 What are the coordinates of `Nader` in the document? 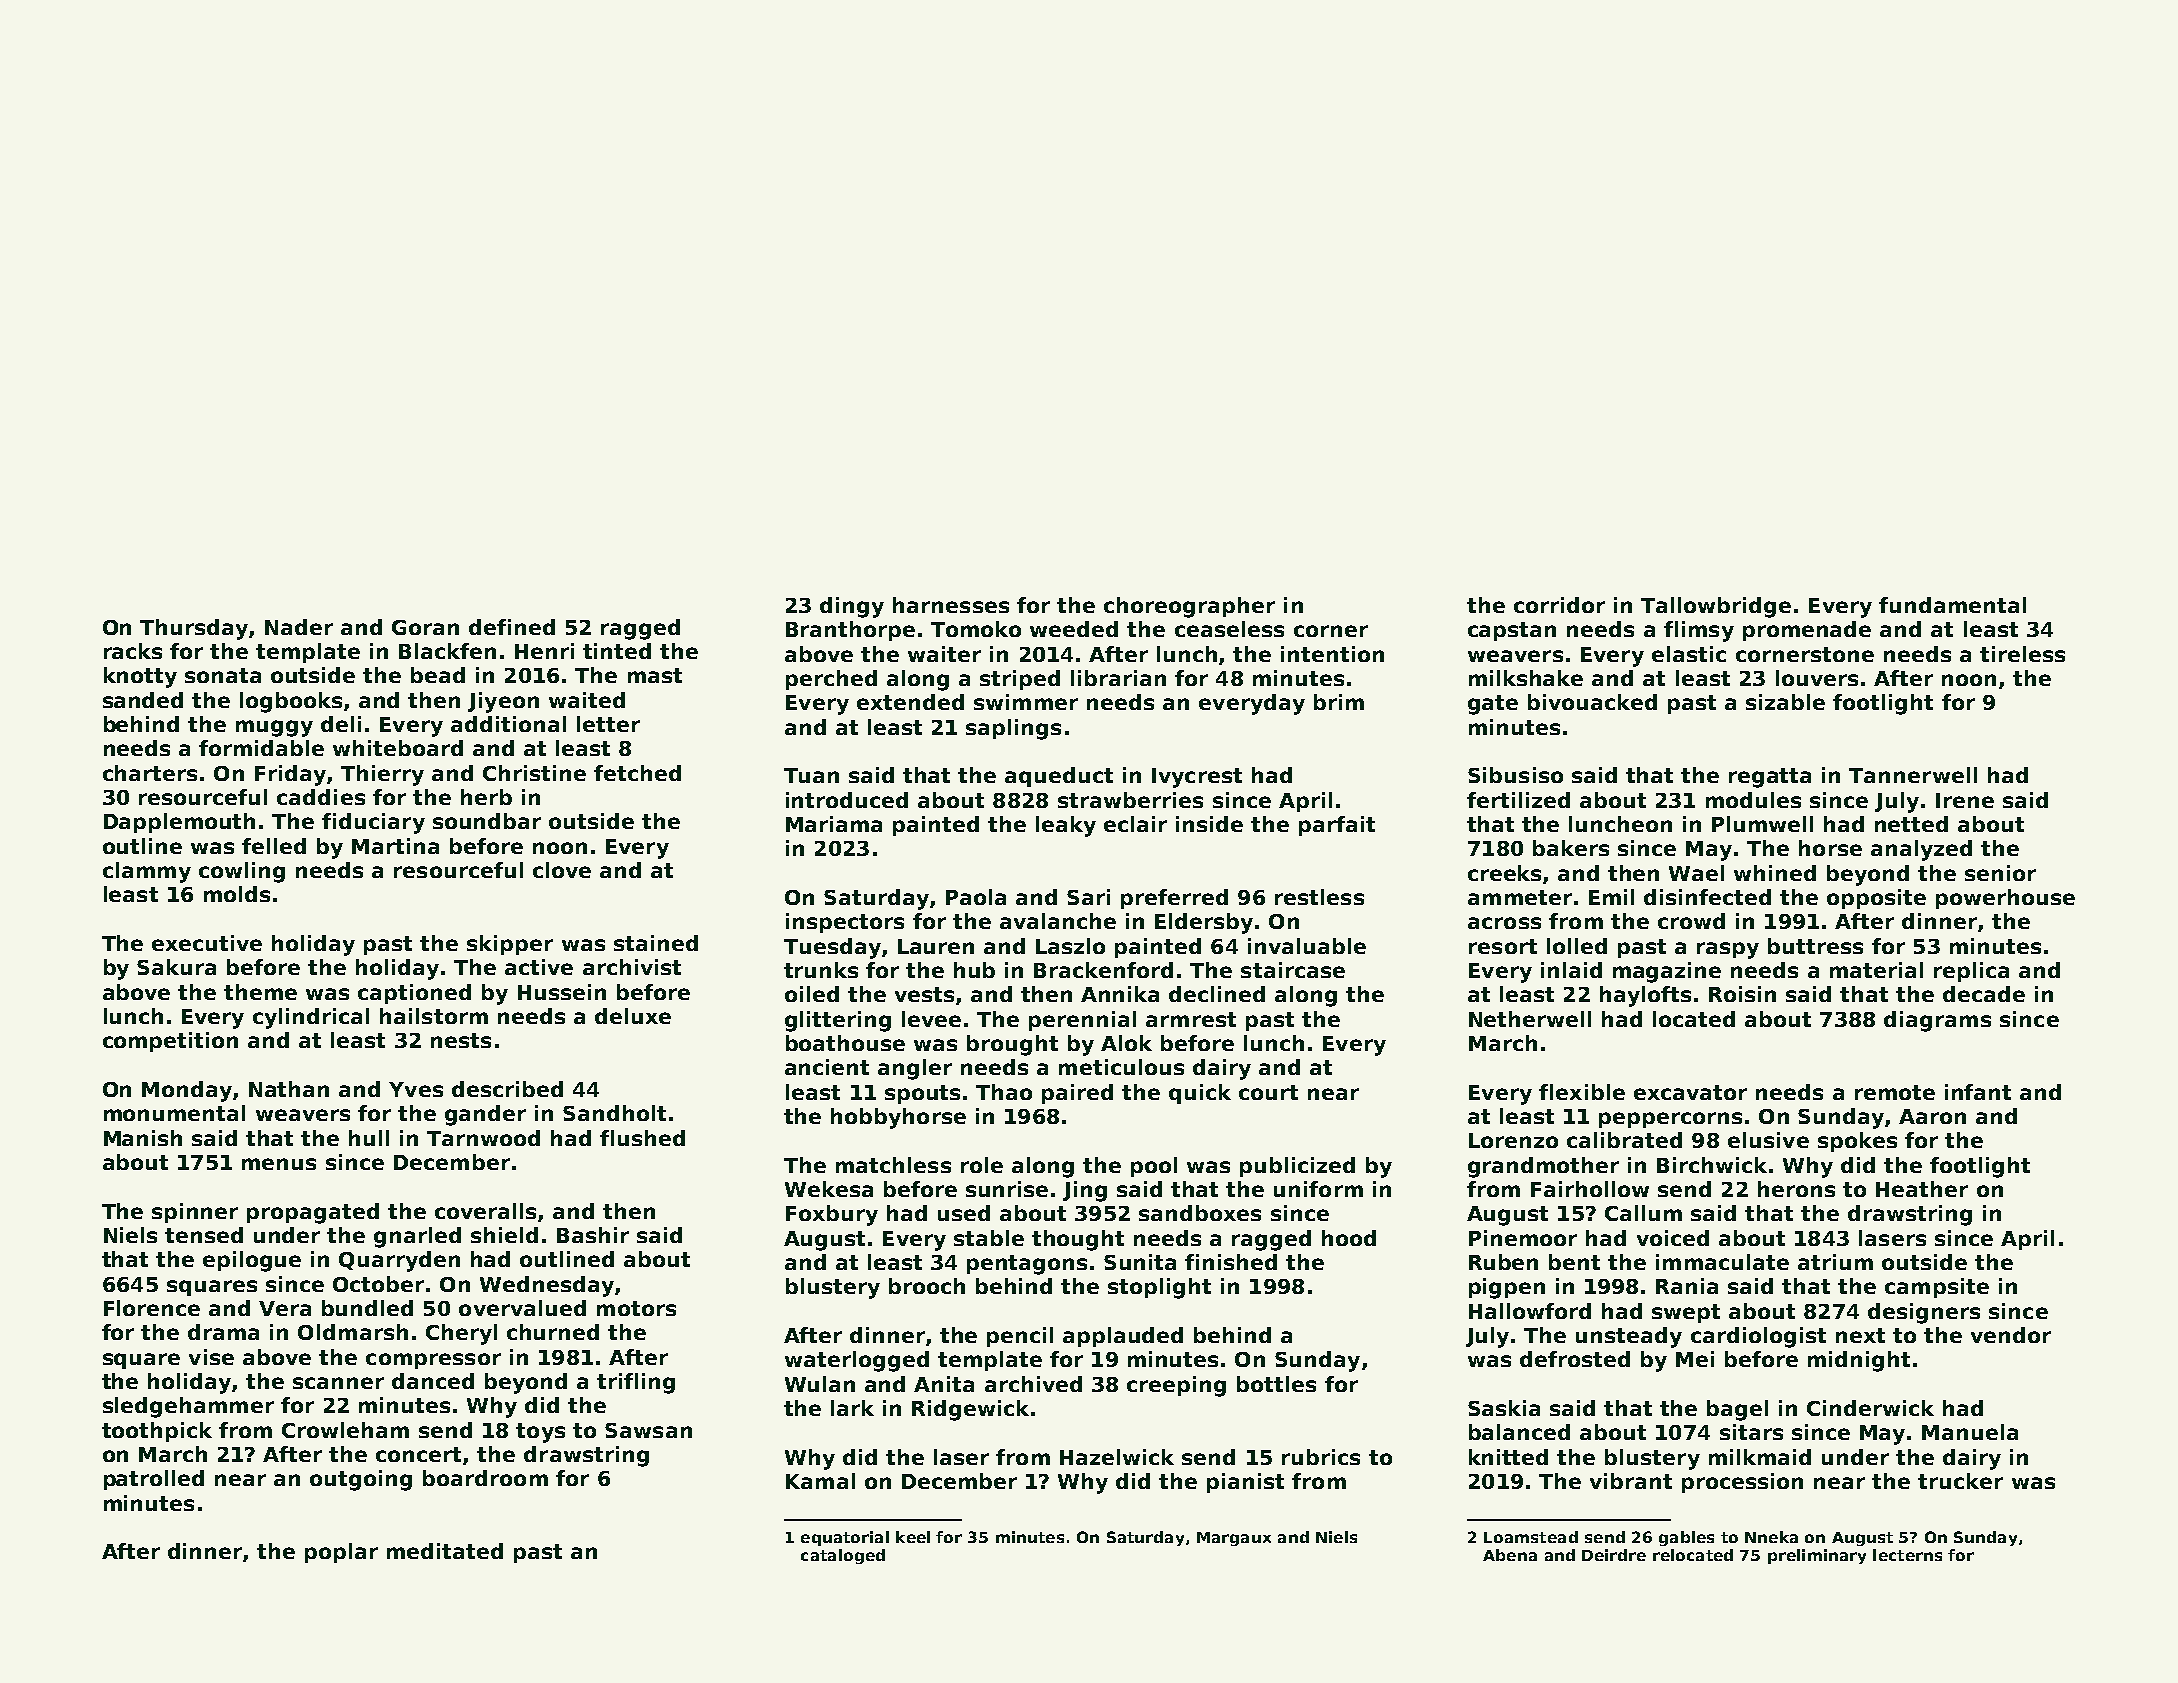 It's located at (299, 627).
